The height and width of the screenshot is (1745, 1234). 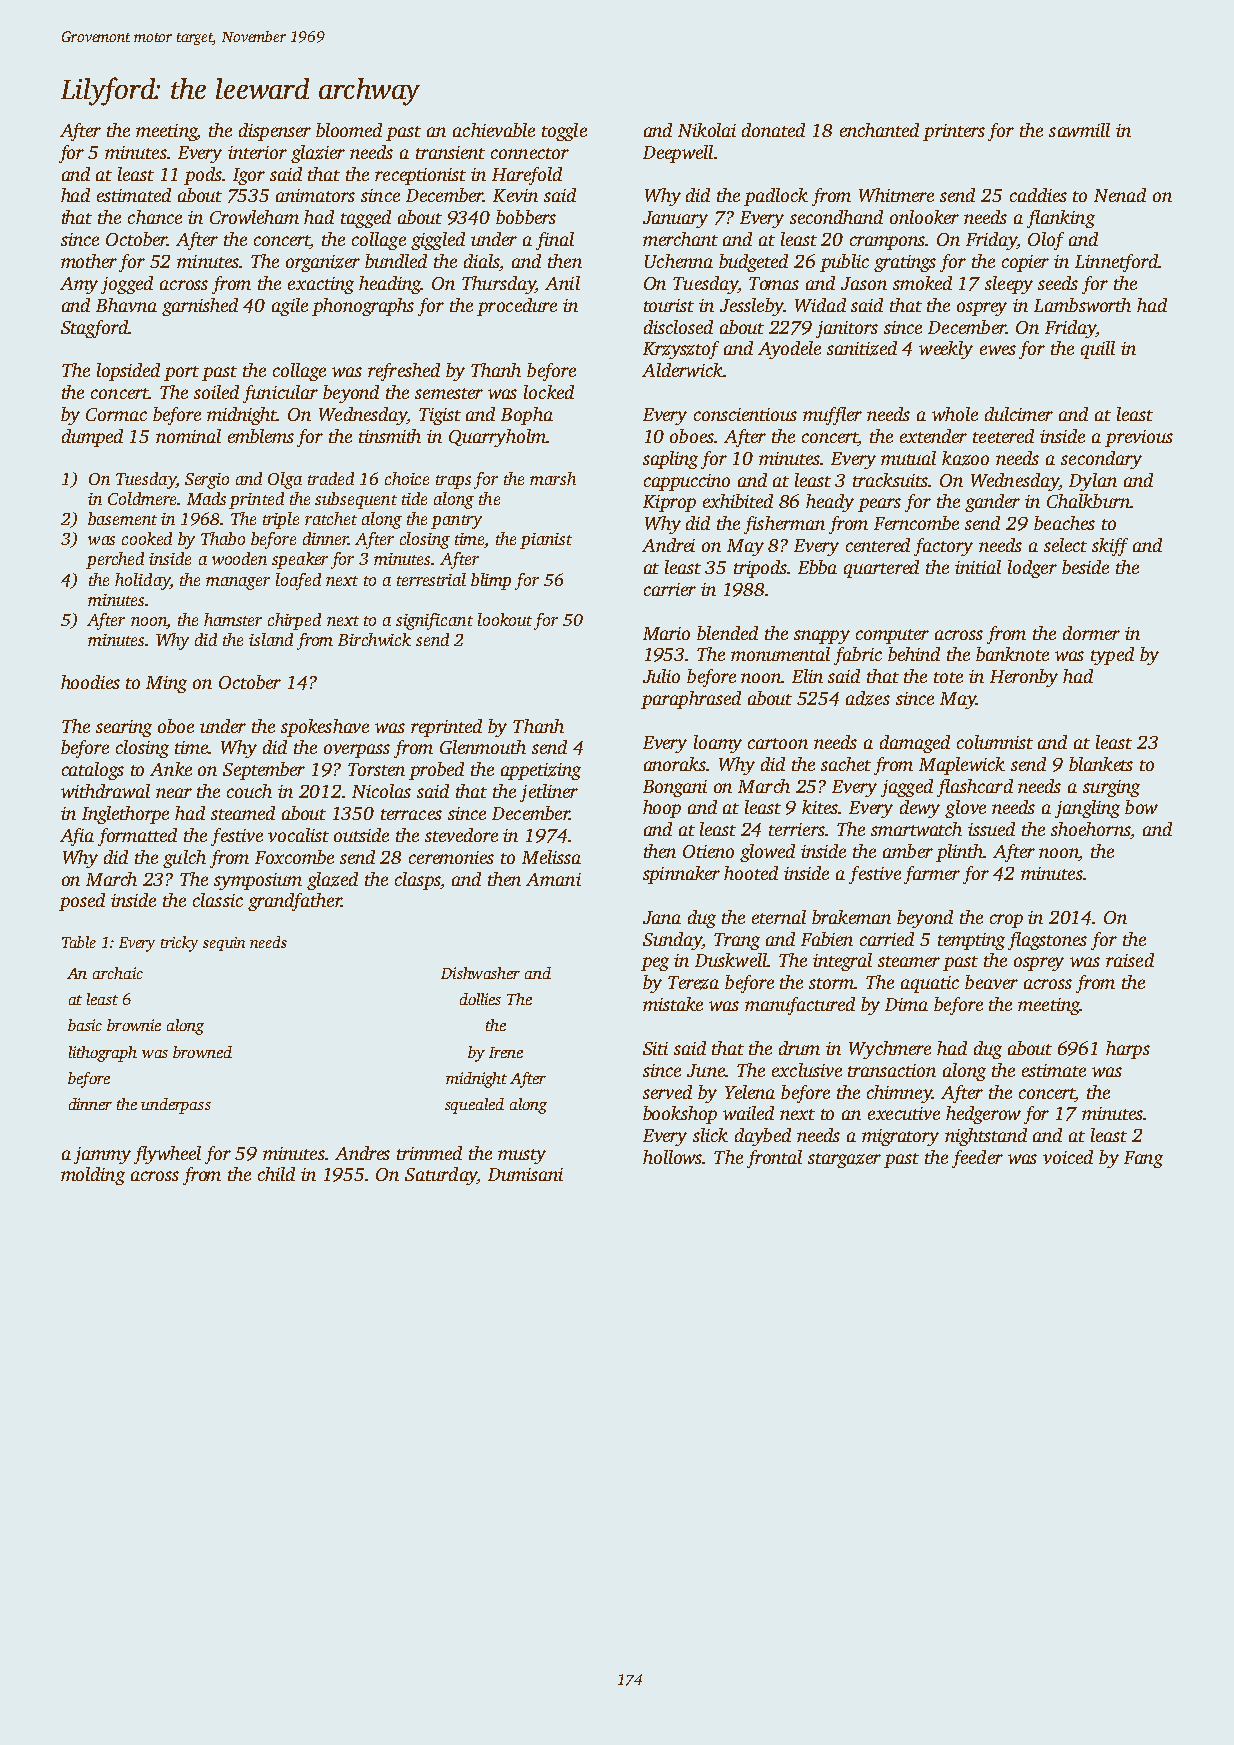 What do you see at coordinates (962, 766) in the screenshot?
I see `Maplewick` at bounding box center [962, 766].
